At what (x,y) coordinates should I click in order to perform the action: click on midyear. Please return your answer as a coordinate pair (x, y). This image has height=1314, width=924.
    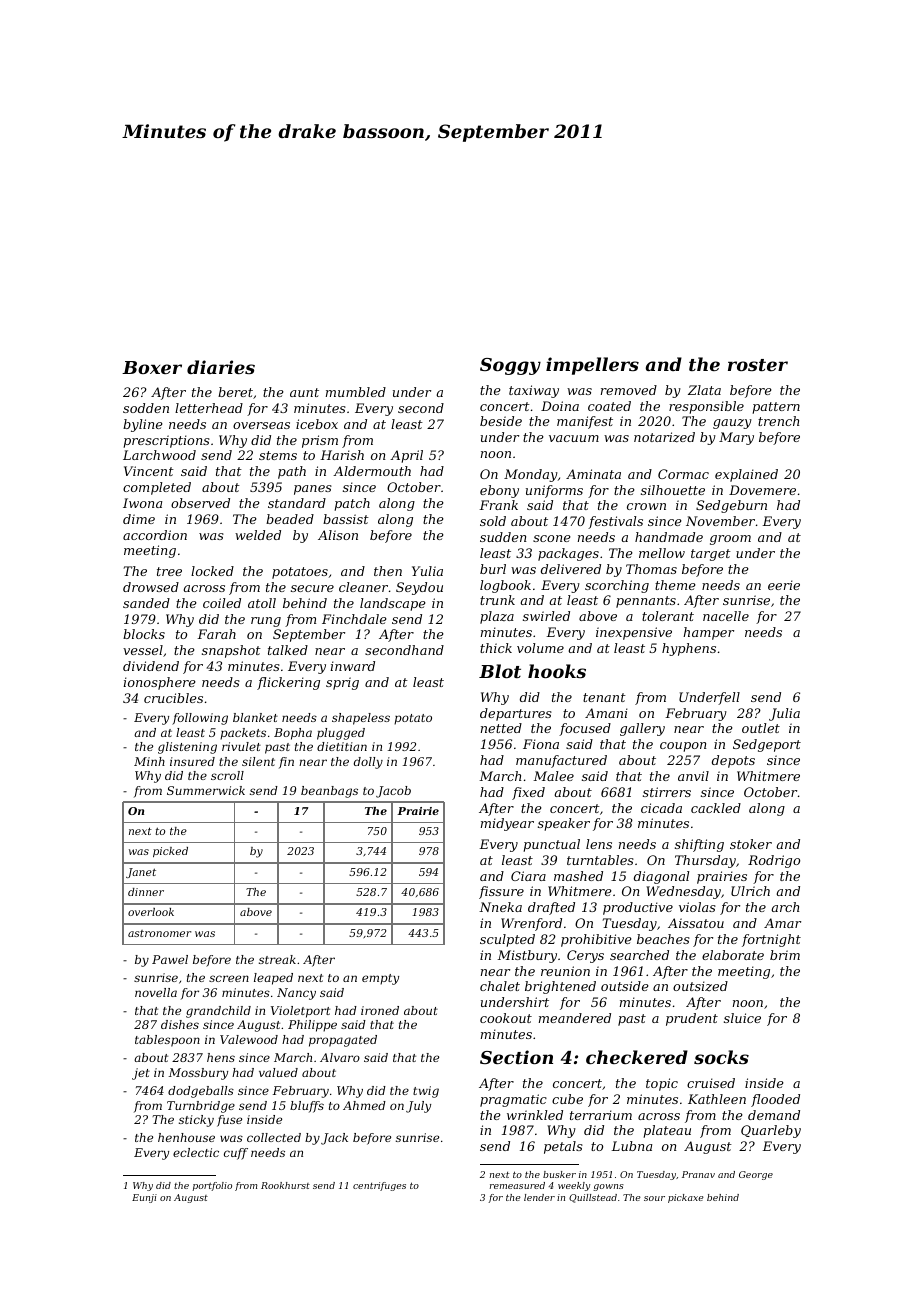
    Looking at the image, I should click on (507, 824).
